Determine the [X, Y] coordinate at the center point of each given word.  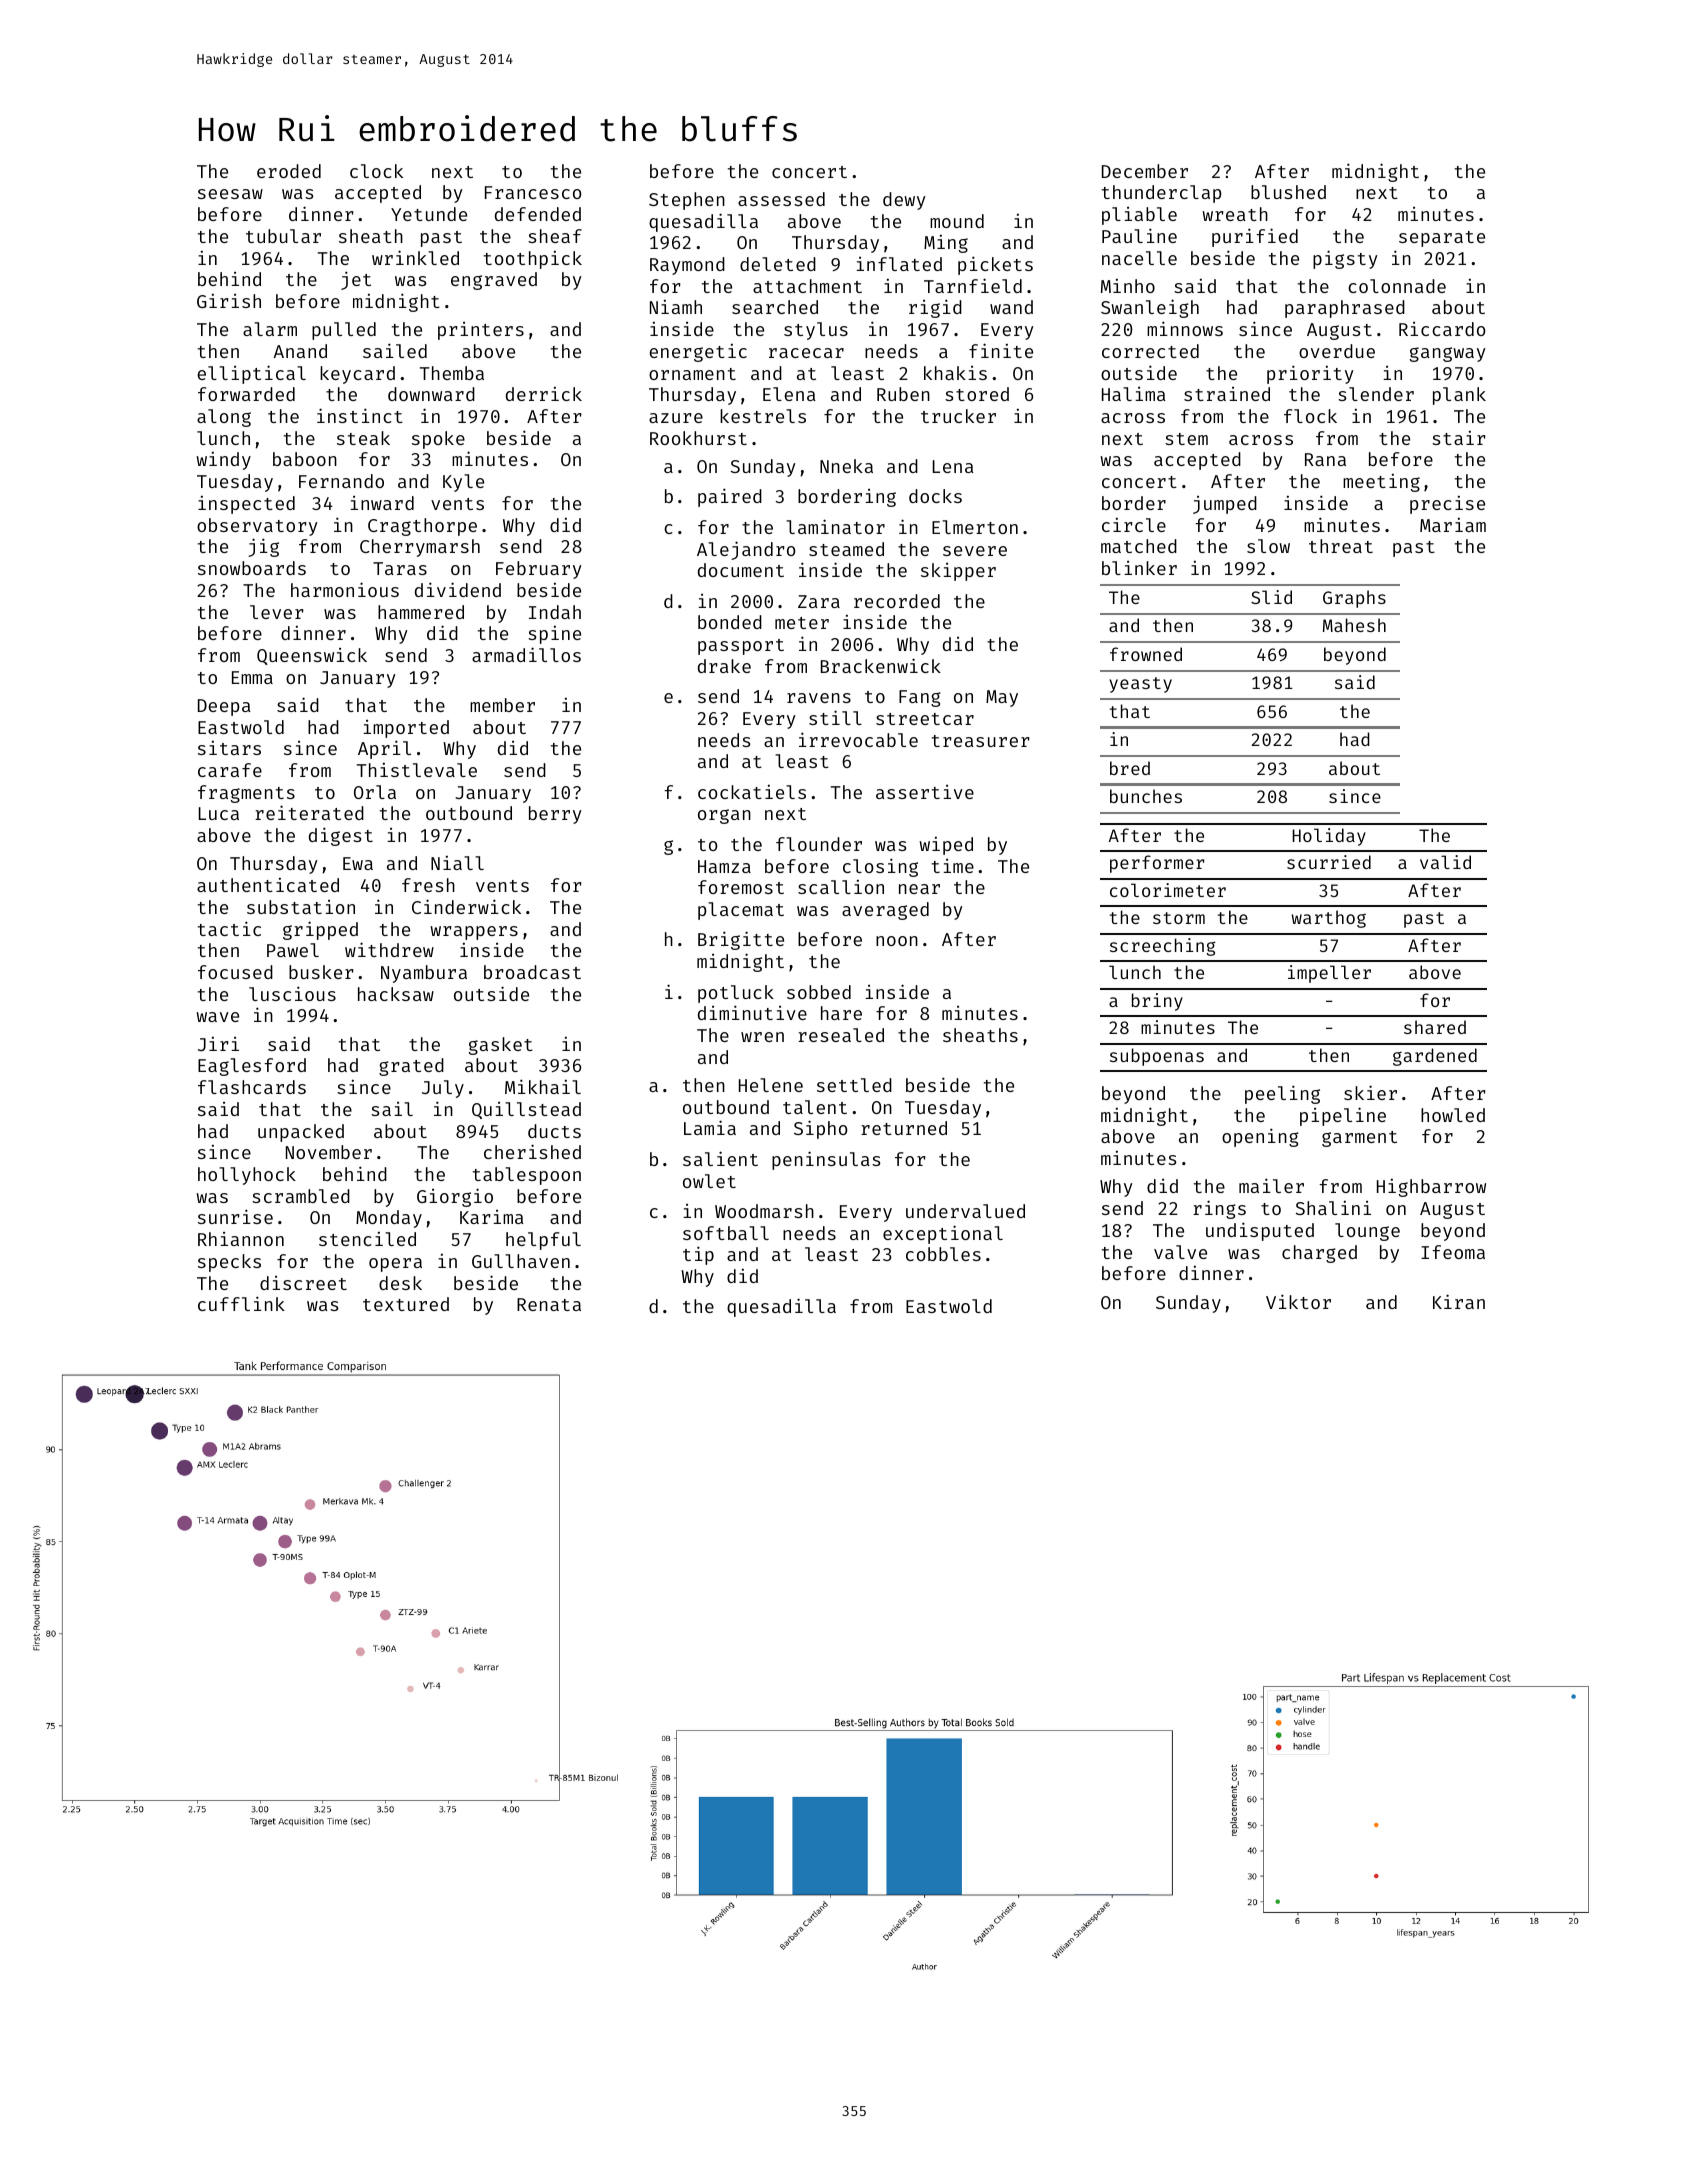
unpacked [301, 1133]
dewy [904, 201]
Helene [771, 1085]
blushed [1288, 192]
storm [1179, 918]
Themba [452, 373]
